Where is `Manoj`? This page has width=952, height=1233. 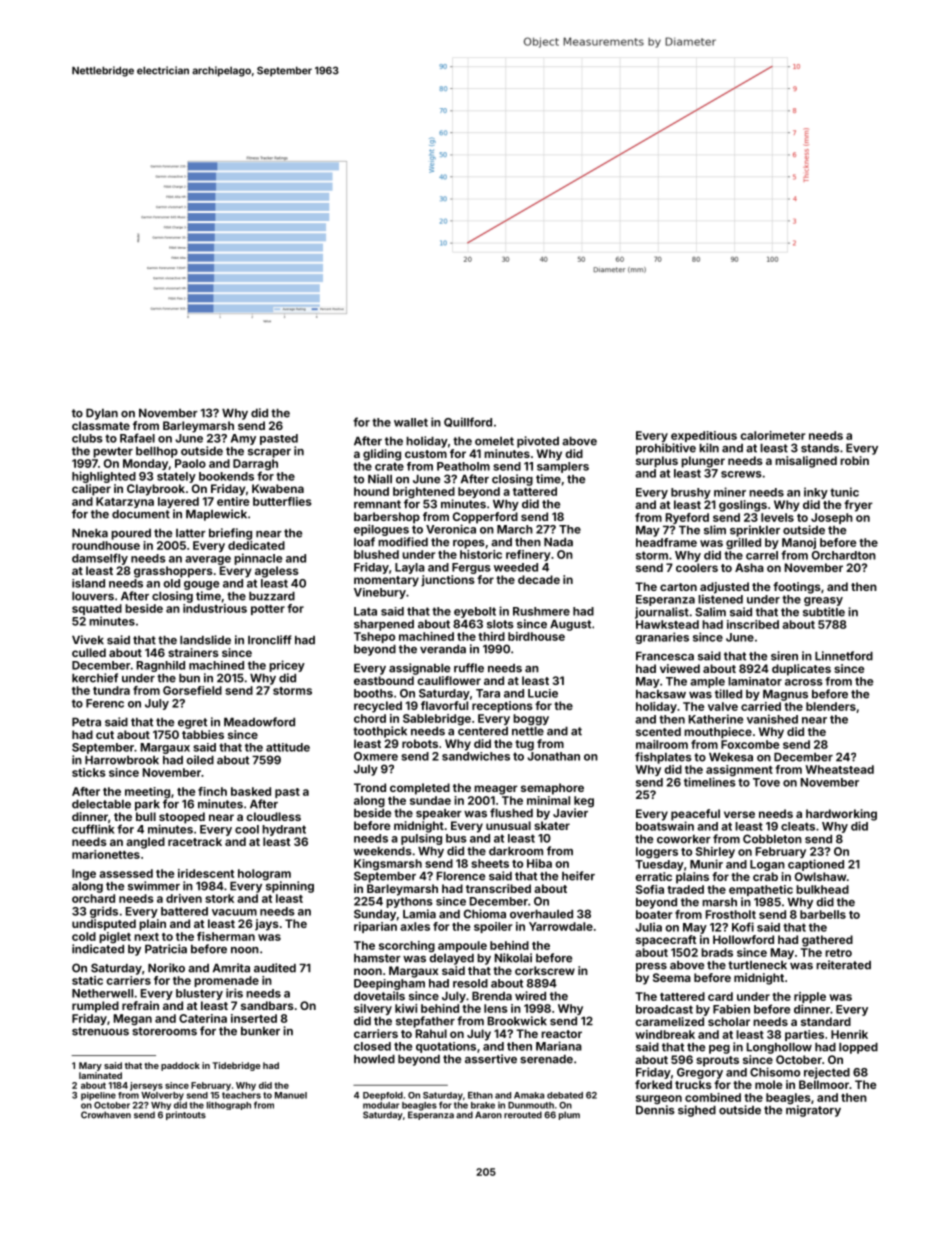 Manoj is located at coordinates (799, 543).
